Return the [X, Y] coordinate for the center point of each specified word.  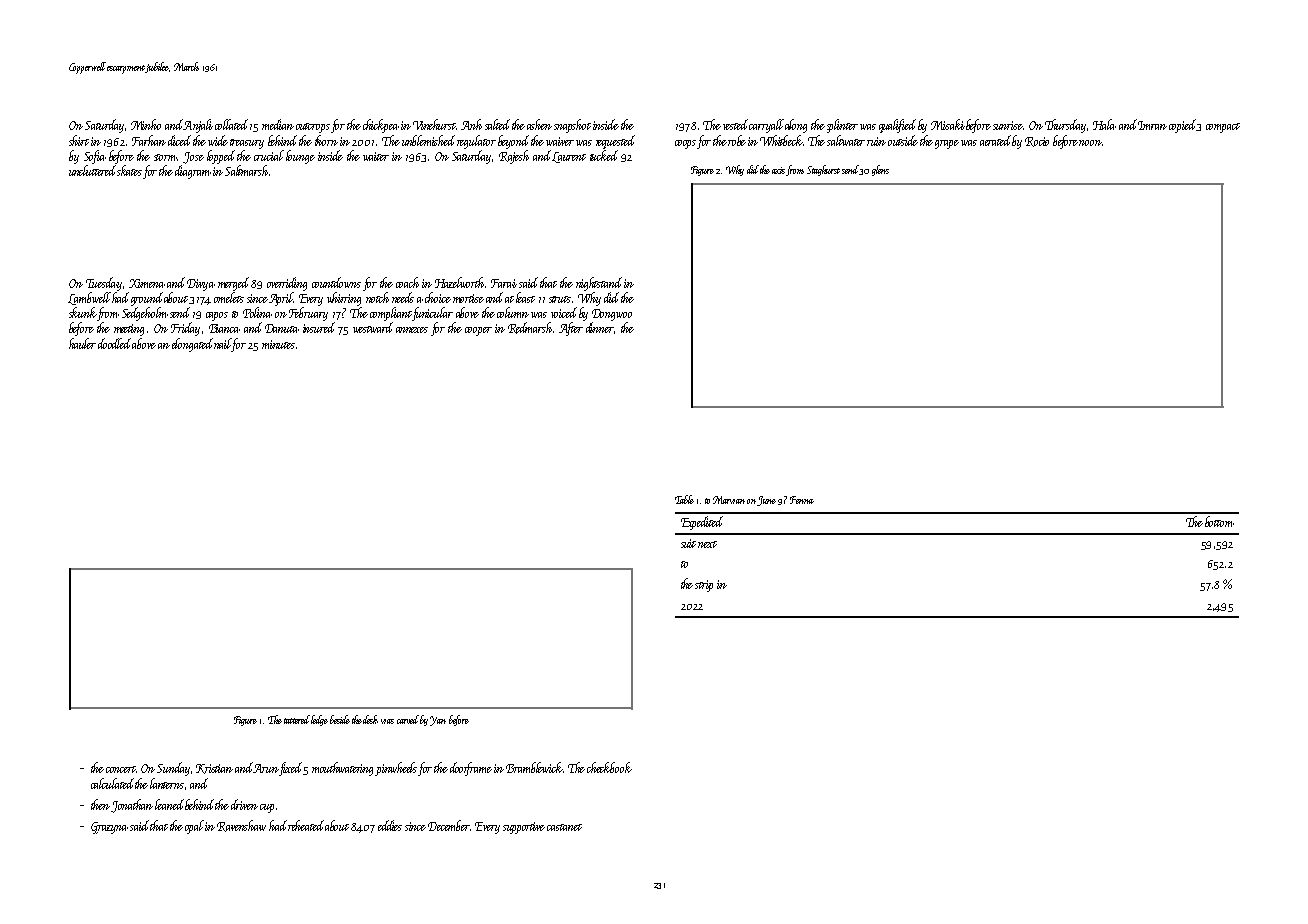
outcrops [313, 128]
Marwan [729, 500]
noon [1090, 143]
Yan [438, 721]
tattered [297, 719]
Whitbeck [781, 140]
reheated [306, 825]
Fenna [802, 500]
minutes [278, 344]
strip [704, 586]
